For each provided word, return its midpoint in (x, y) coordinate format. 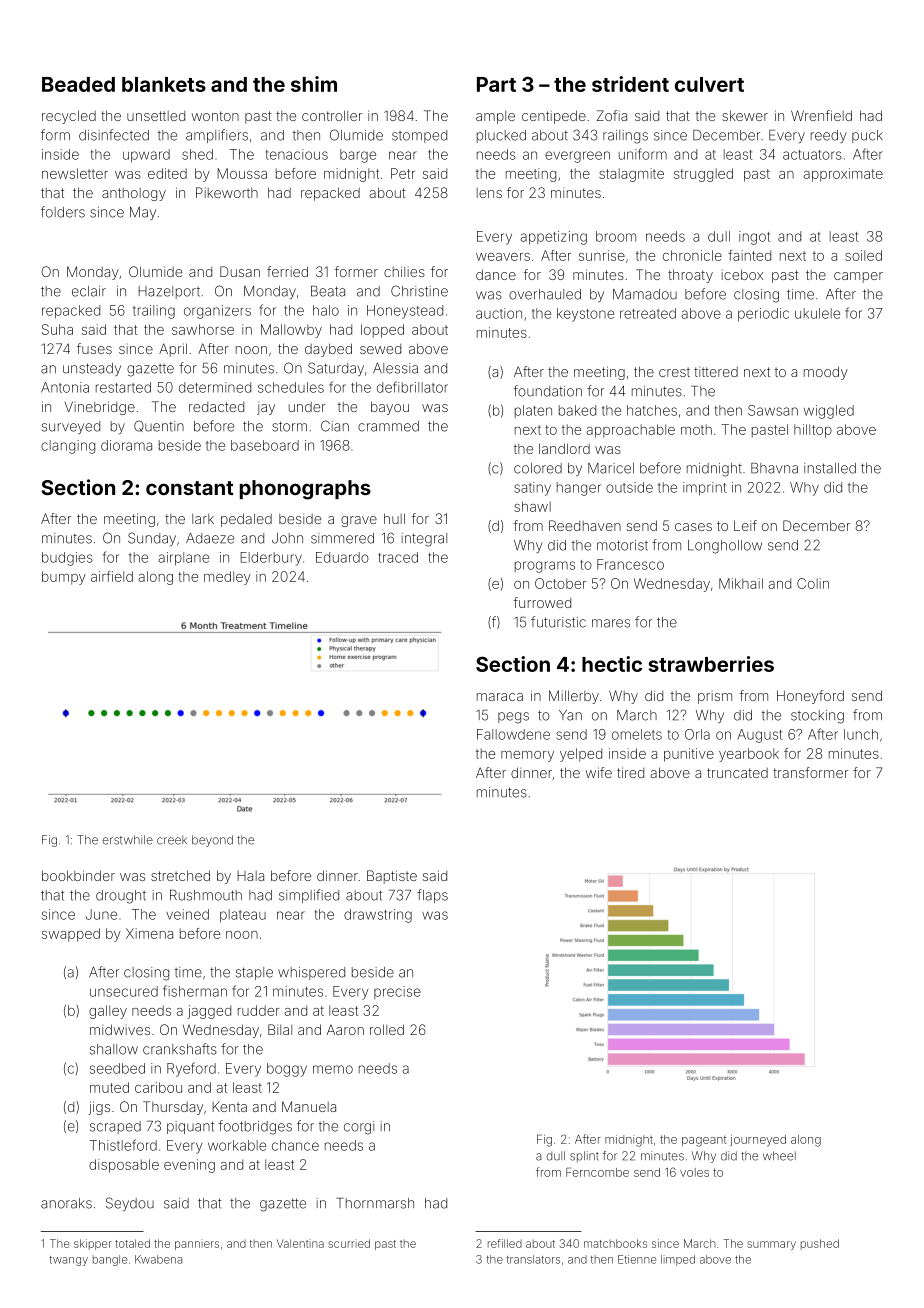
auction (499, 313)
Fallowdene (513, 734)
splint (584, 1157)
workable (237, 1145)
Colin (813, 583)
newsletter (75, 173)
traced (398, 557)
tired (630, 772)
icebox (742, 274)
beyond (212, 841)
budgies (67, 559)
